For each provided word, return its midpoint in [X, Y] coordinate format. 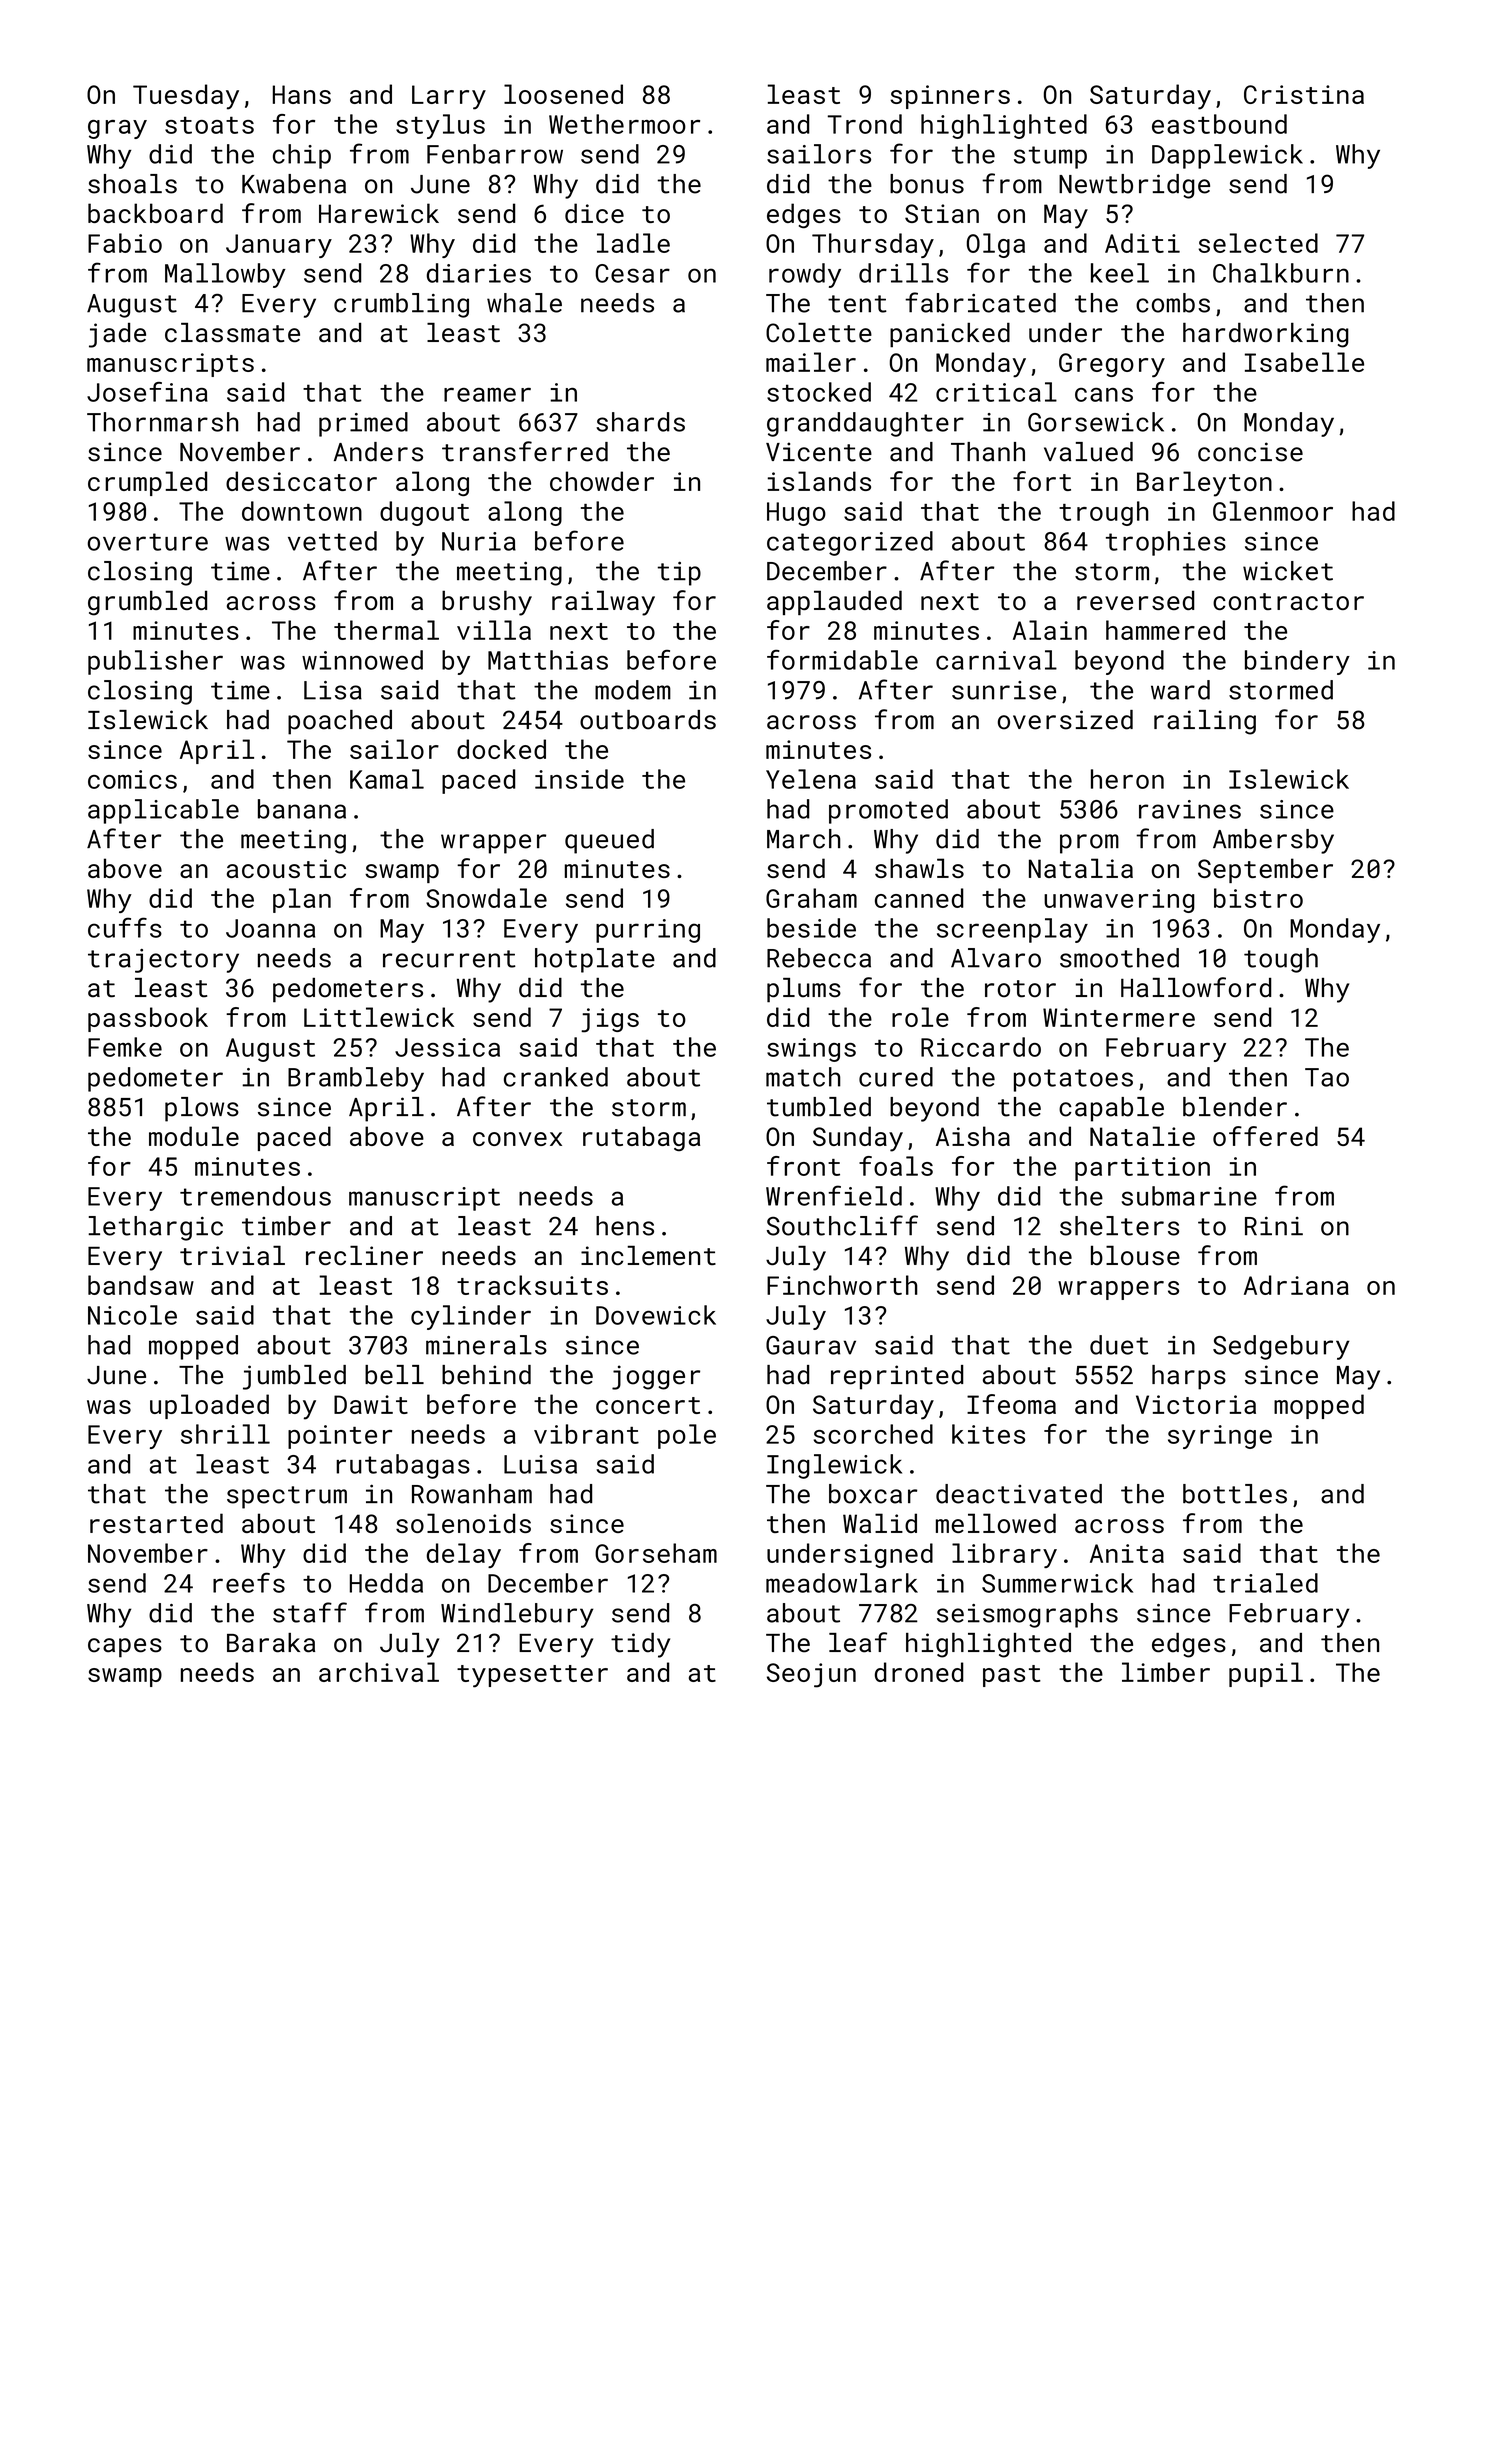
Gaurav [811, 1345]
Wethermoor [624, 124]
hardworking [1266, 335]
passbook [148, 1019]
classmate [232, 333]
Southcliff [842, 1225]
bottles [1235, 1494]
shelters [1119, 1226]
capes [125, 1648]
